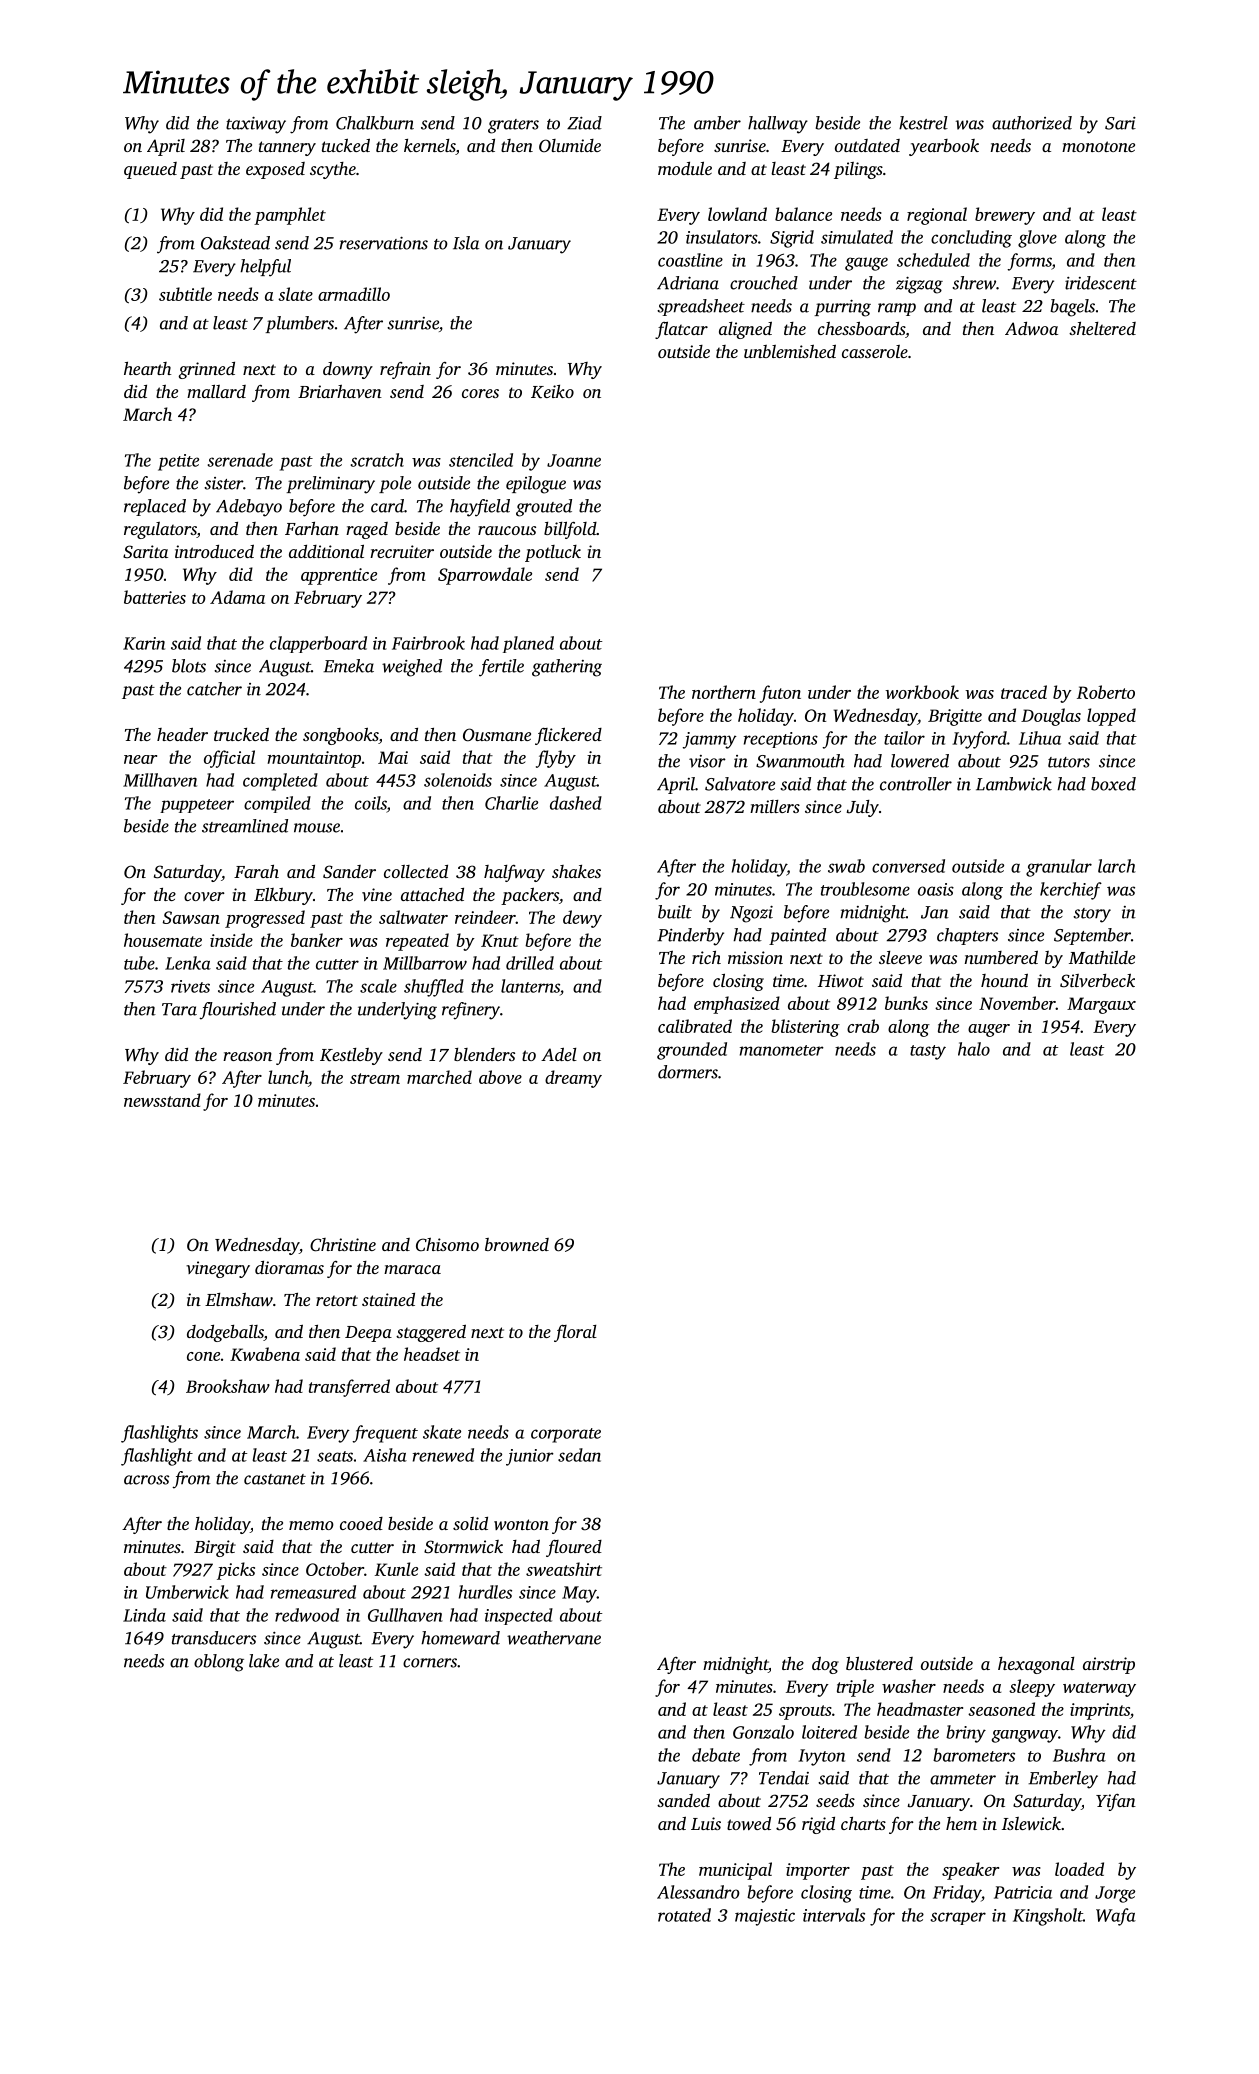 This screenshot has width=1259, height=2074. What do you see at coordinates (340, 391) in the screenshot?
I see `Briarhaven` at bounding box center [340, 391].
